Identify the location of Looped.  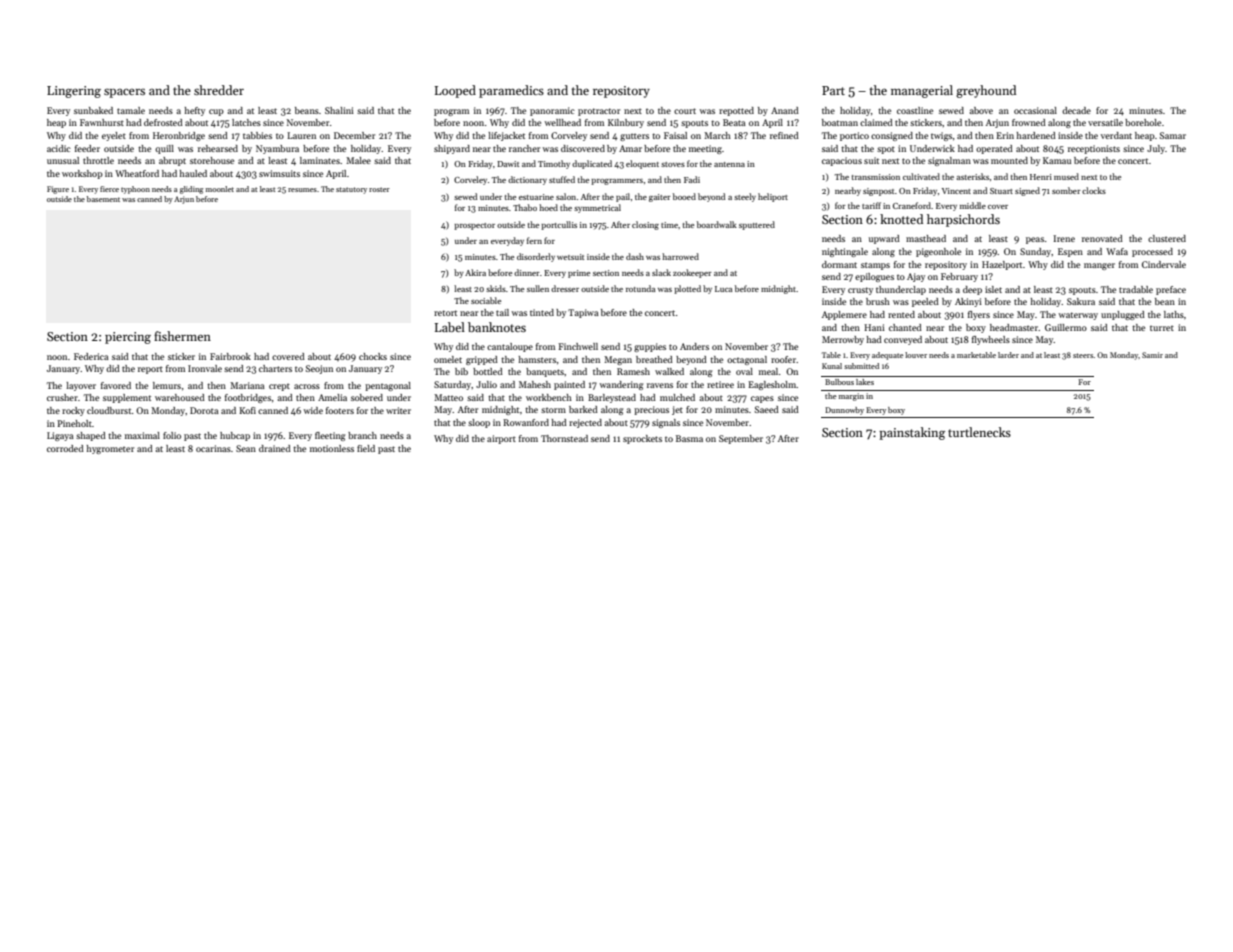
(455, 91).
